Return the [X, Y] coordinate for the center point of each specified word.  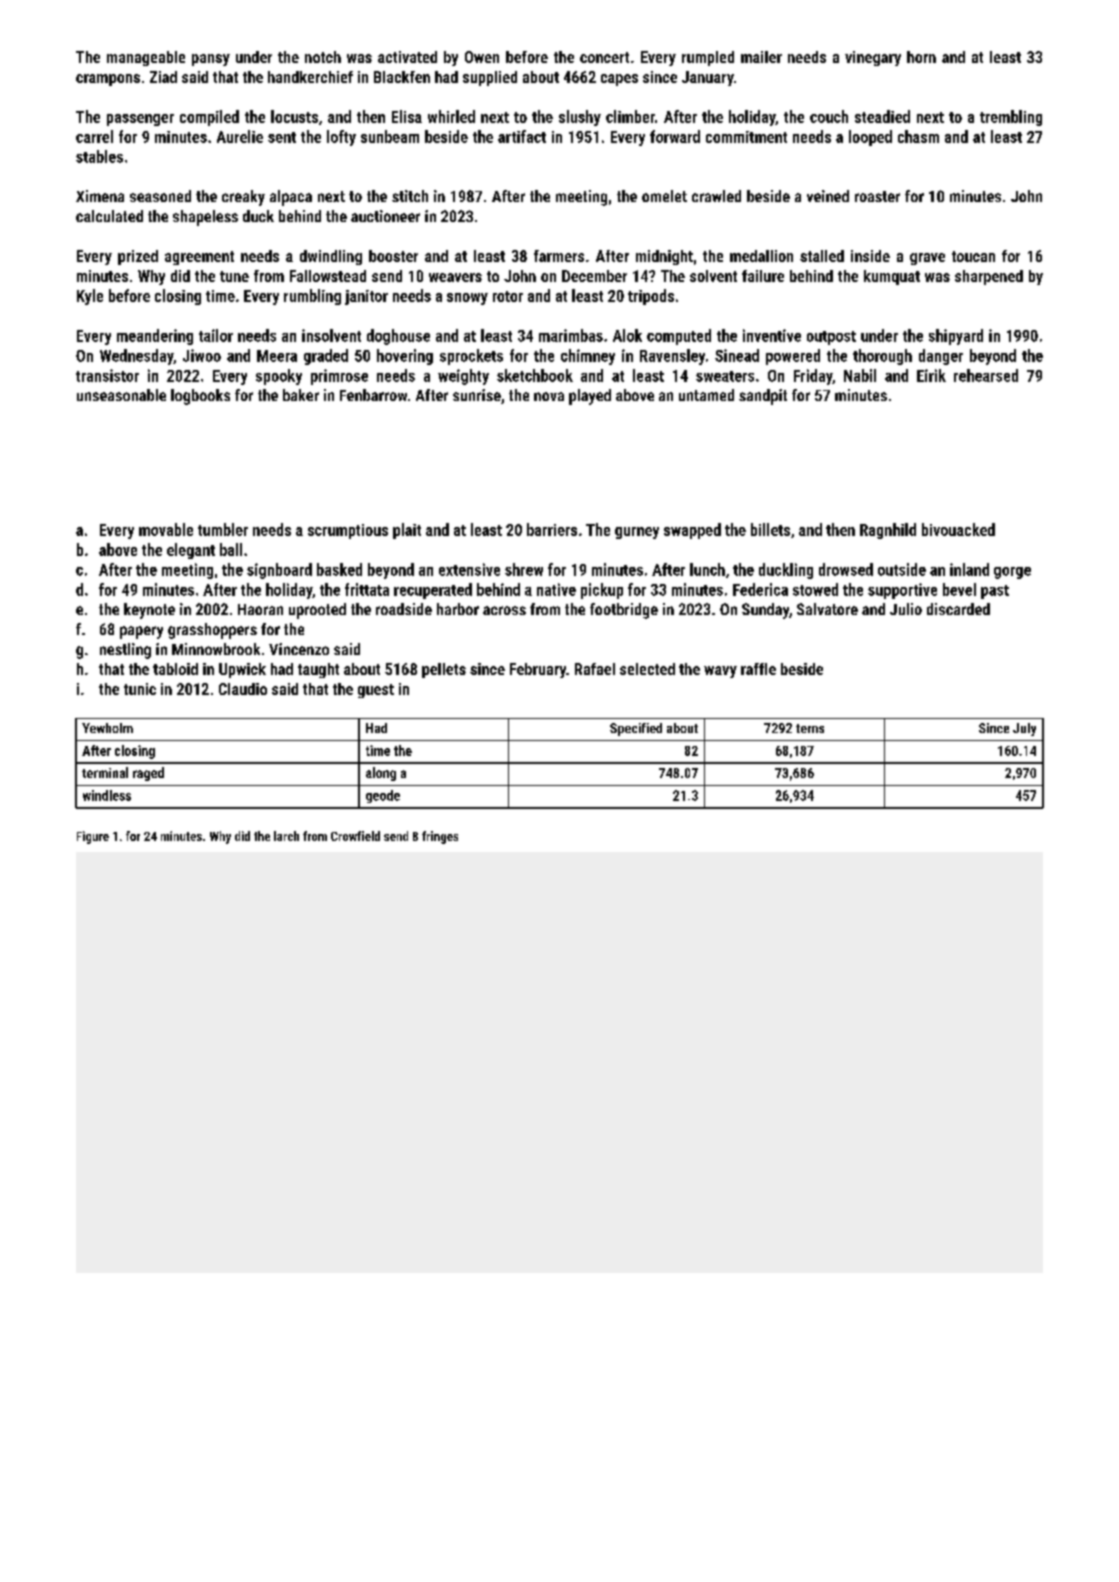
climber [630, 116]
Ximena [100, 196]
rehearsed [986, 375]
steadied [882, 116]
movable [166, 529]
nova [549, 396]
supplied [490, 78]
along [381, 774]
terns [810, 728]
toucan [973, 256]
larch [286, 836]
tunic [140, 689]
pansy [211, 60]
